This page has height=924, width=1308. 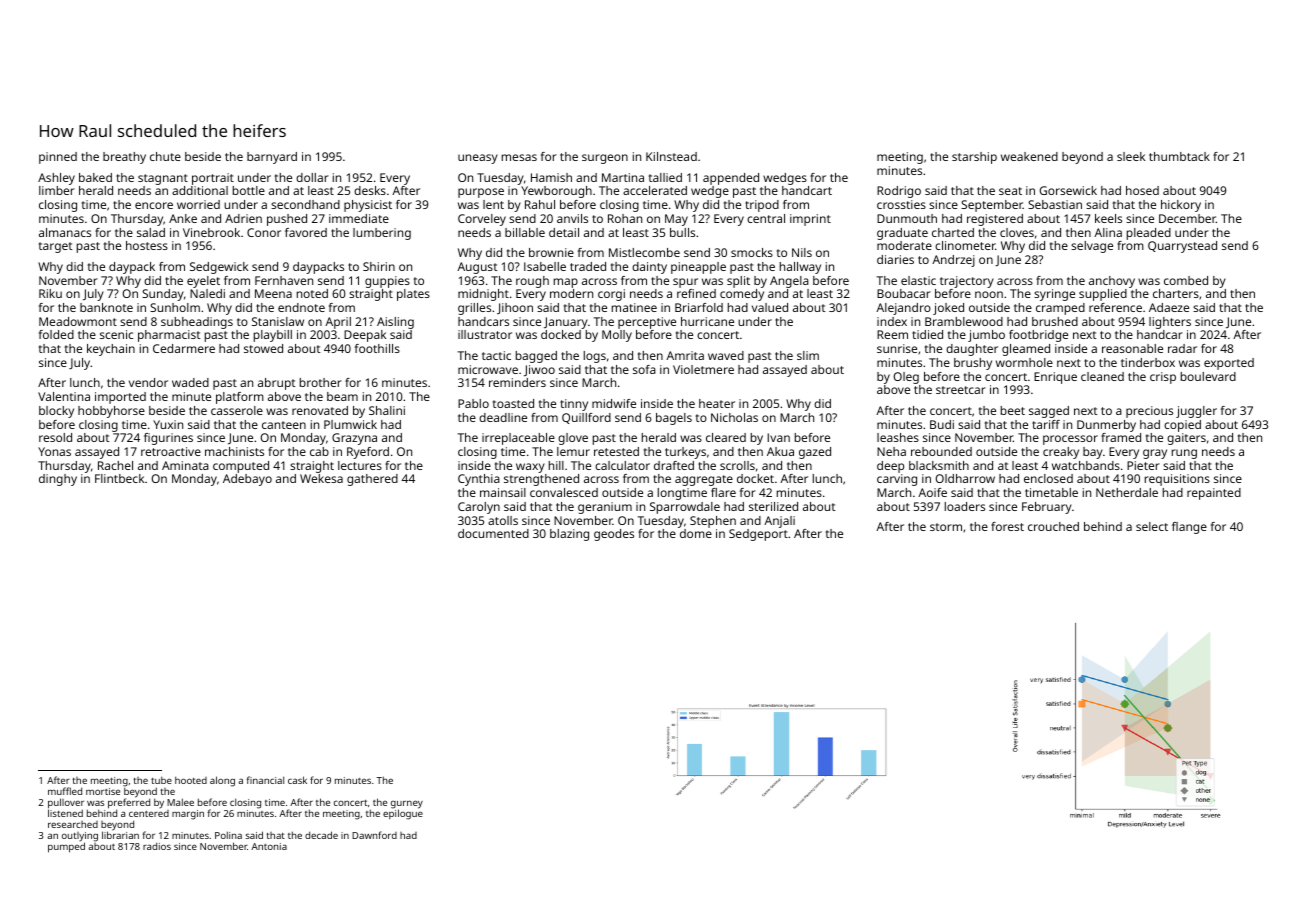 I want to click on calculator, so click(x=622, y=465).
